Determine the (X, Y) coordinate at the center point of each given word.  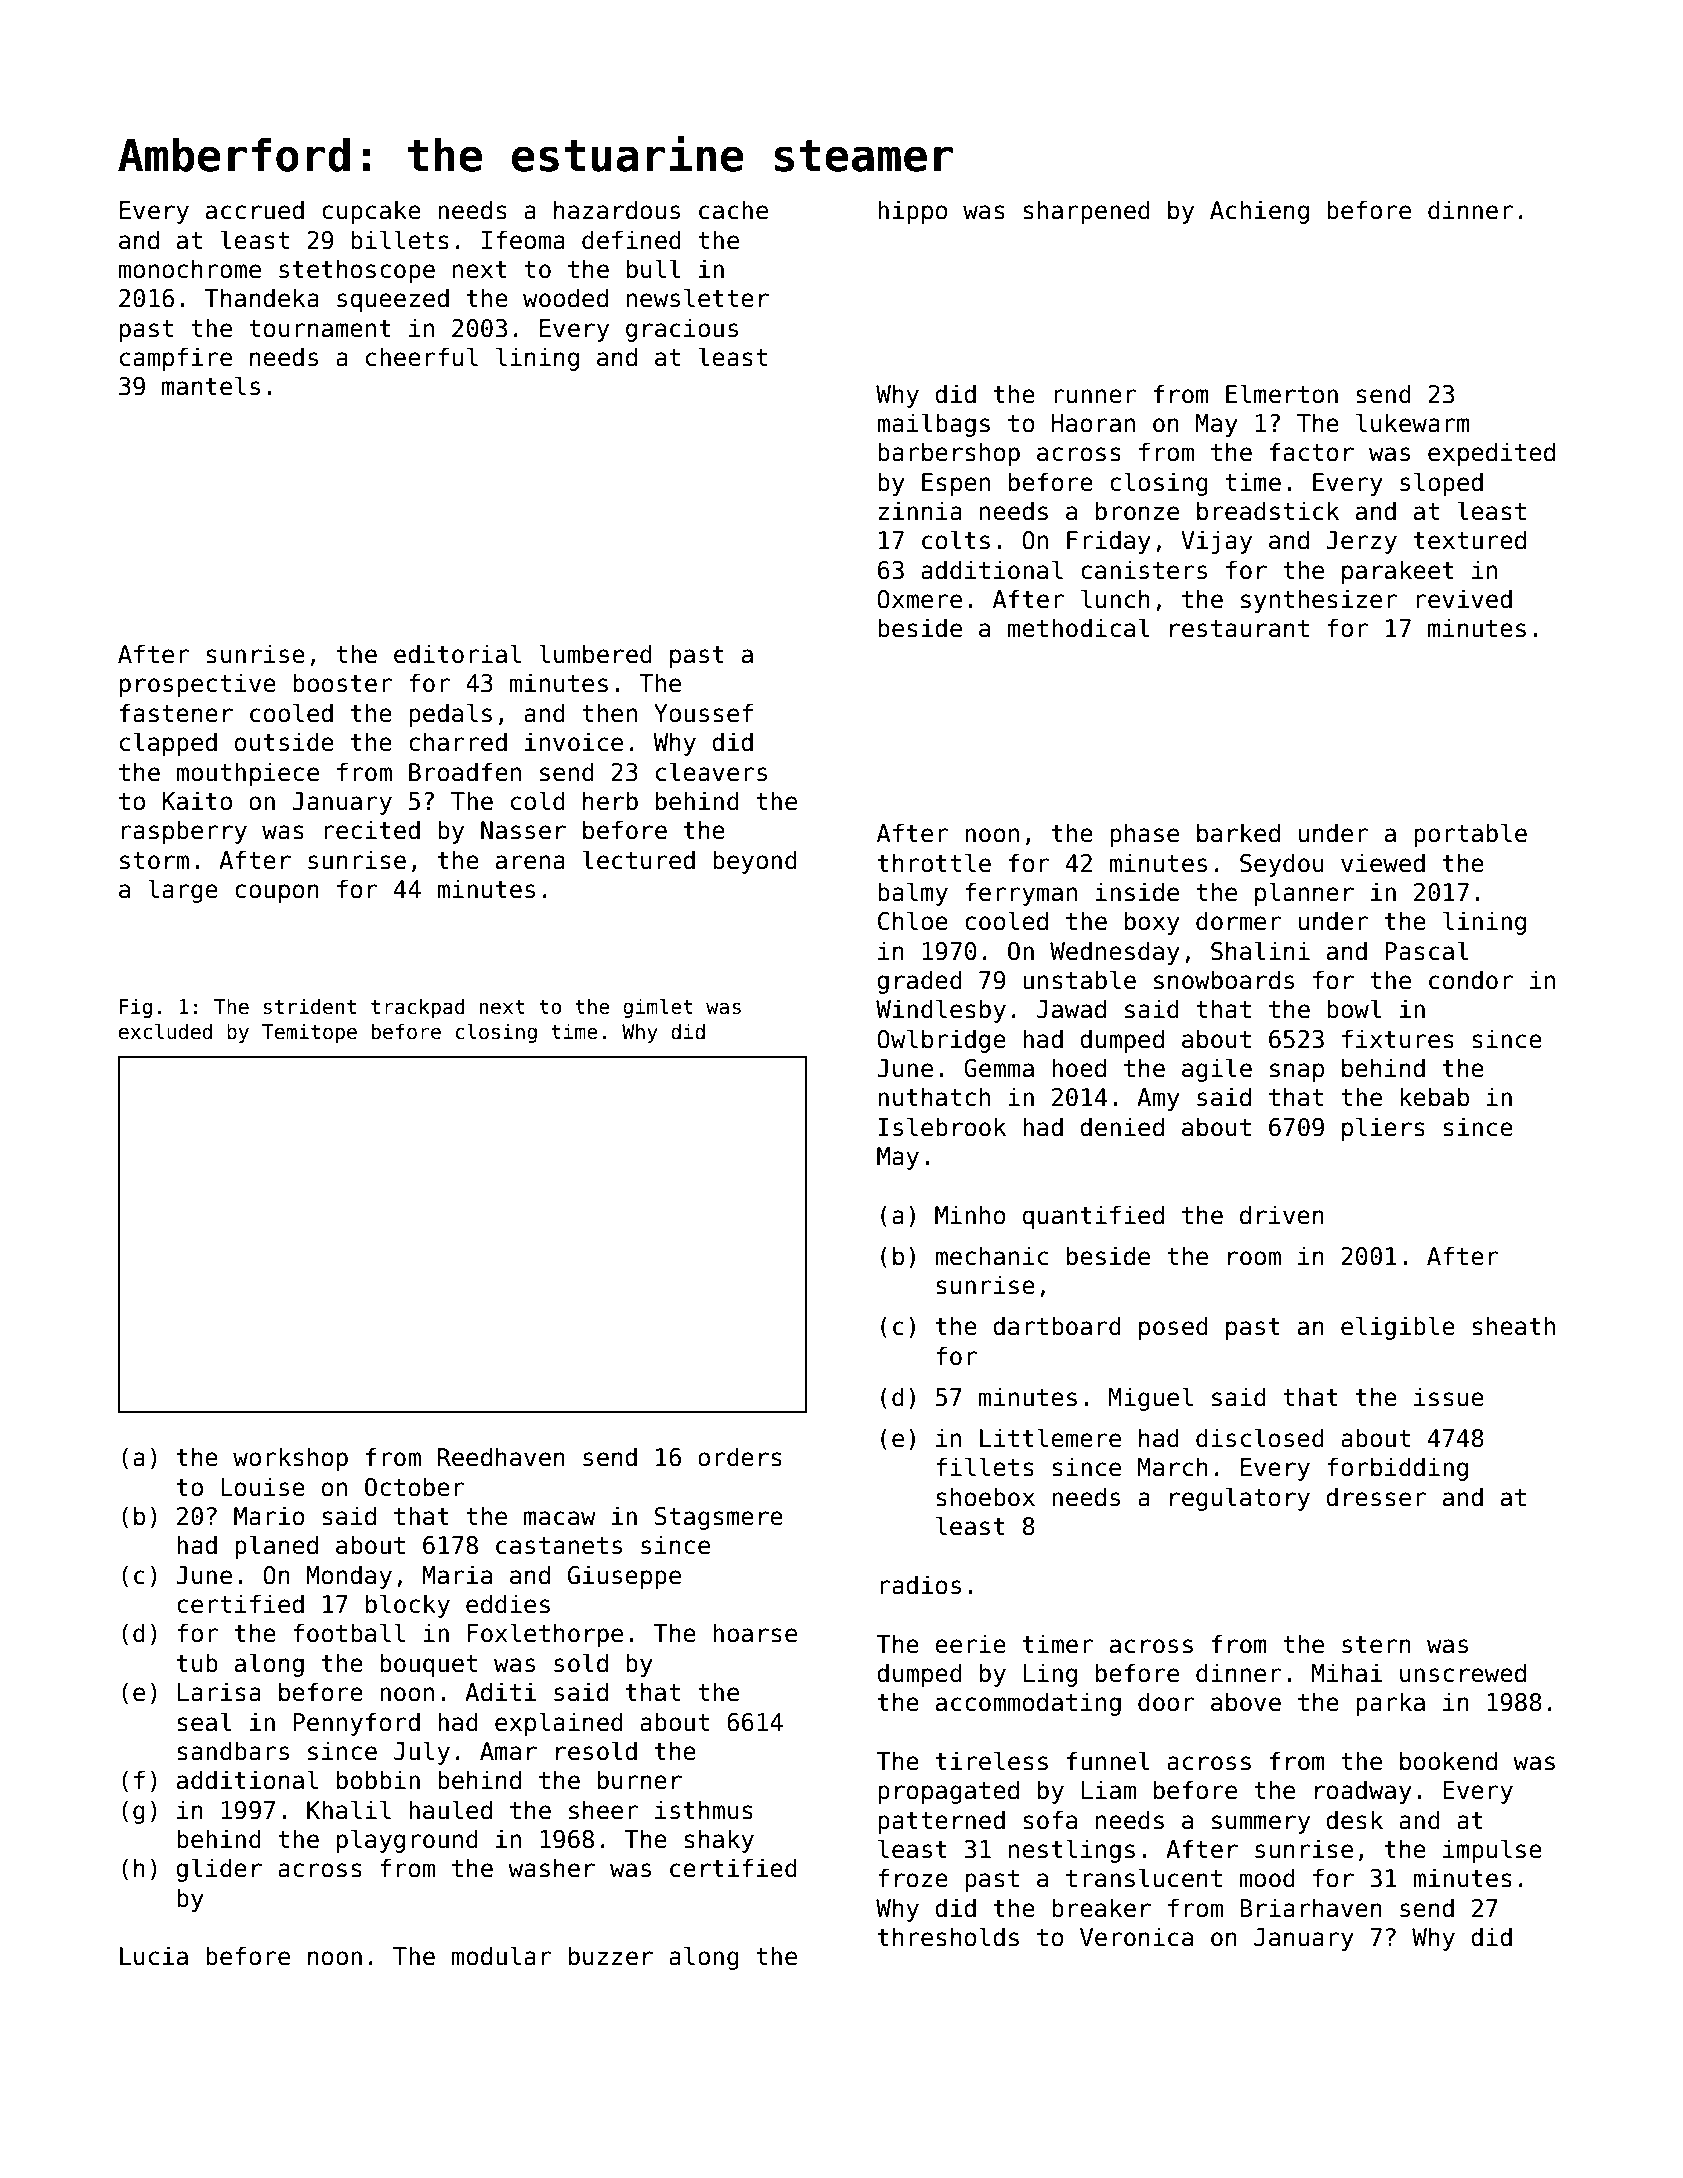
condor (1471, 980)
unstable (1079, 980)
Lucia (154, 1956)
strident (309, 1006)
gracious (682, 330)
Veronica (1136, 1937)
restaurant (1239, 629)
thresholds (948, 1937)
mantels (211, 386)
